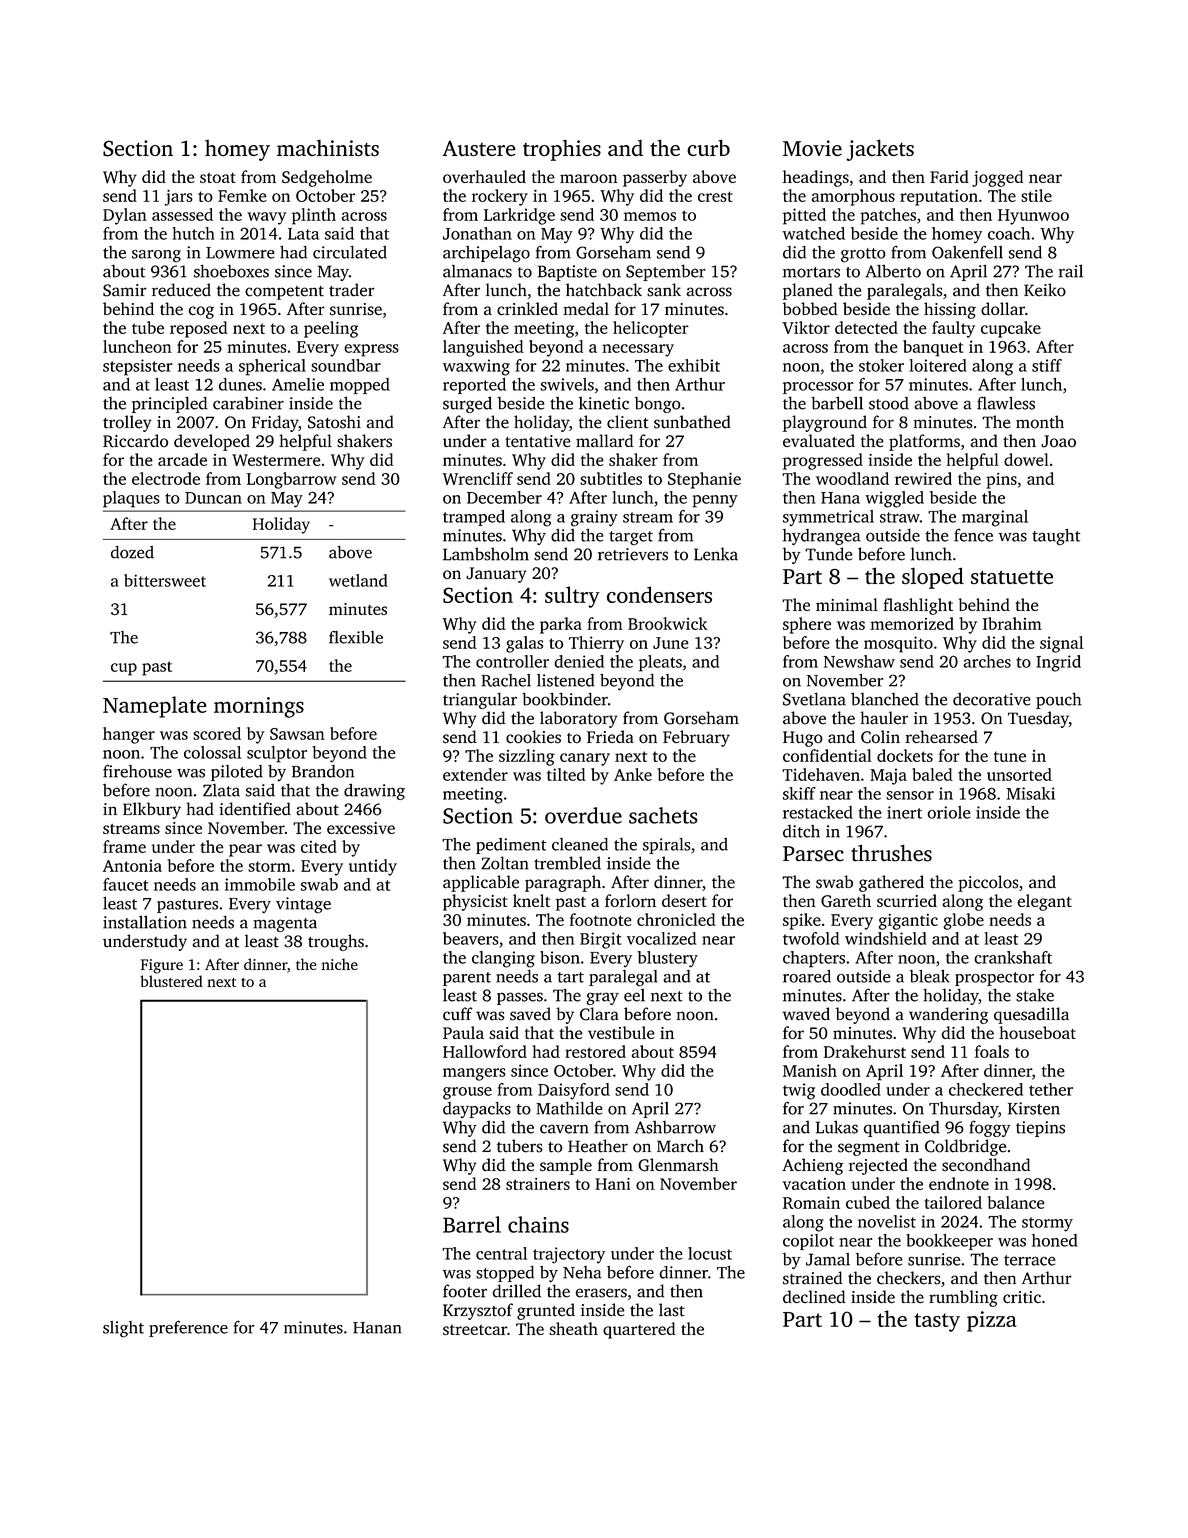 The width and height of the page is (1188, 1538). What do you see at coordinates (188, 1328) in the page?
I see `preference` at bounding box center [188, 1328].
